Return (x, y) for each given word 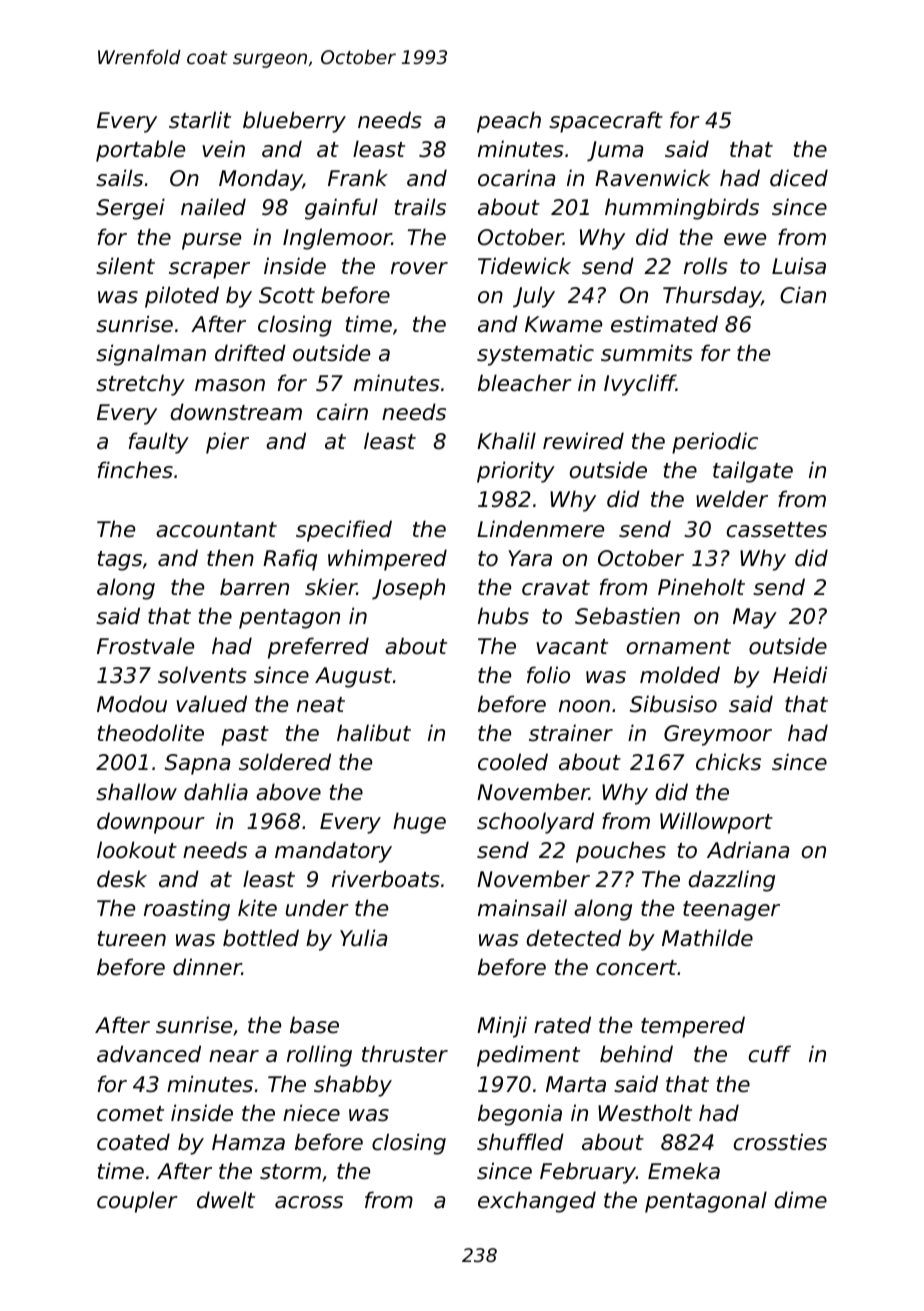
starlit (200, 120)
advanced (149, 1054)
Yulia (363, 938)
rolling (319, 1056)
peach (509, 122)
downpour (151, 823)
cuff (770, 1054)
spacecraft (606, 122)
